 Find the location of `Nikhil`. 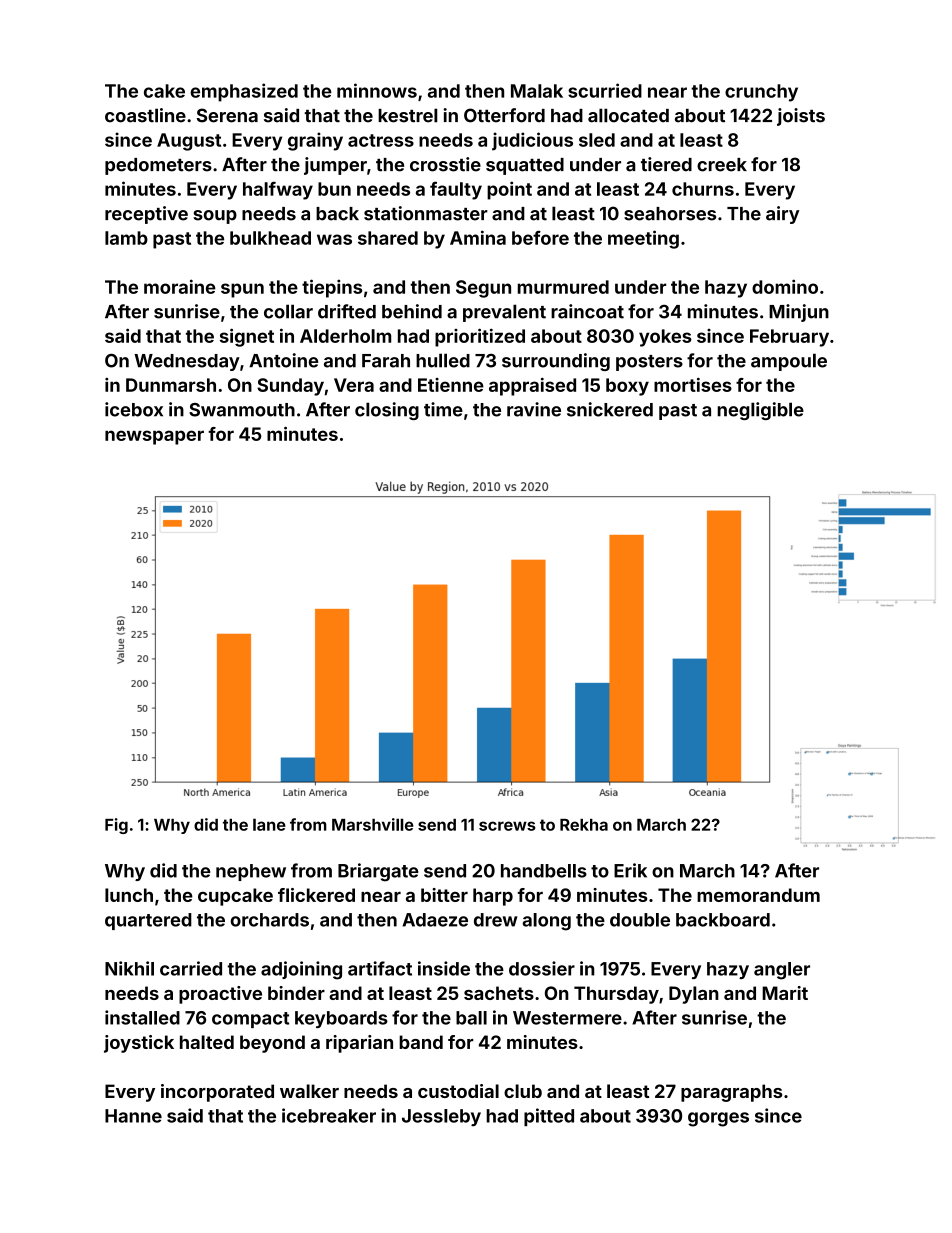

Nikhil is located at coordinates (129, 968).
